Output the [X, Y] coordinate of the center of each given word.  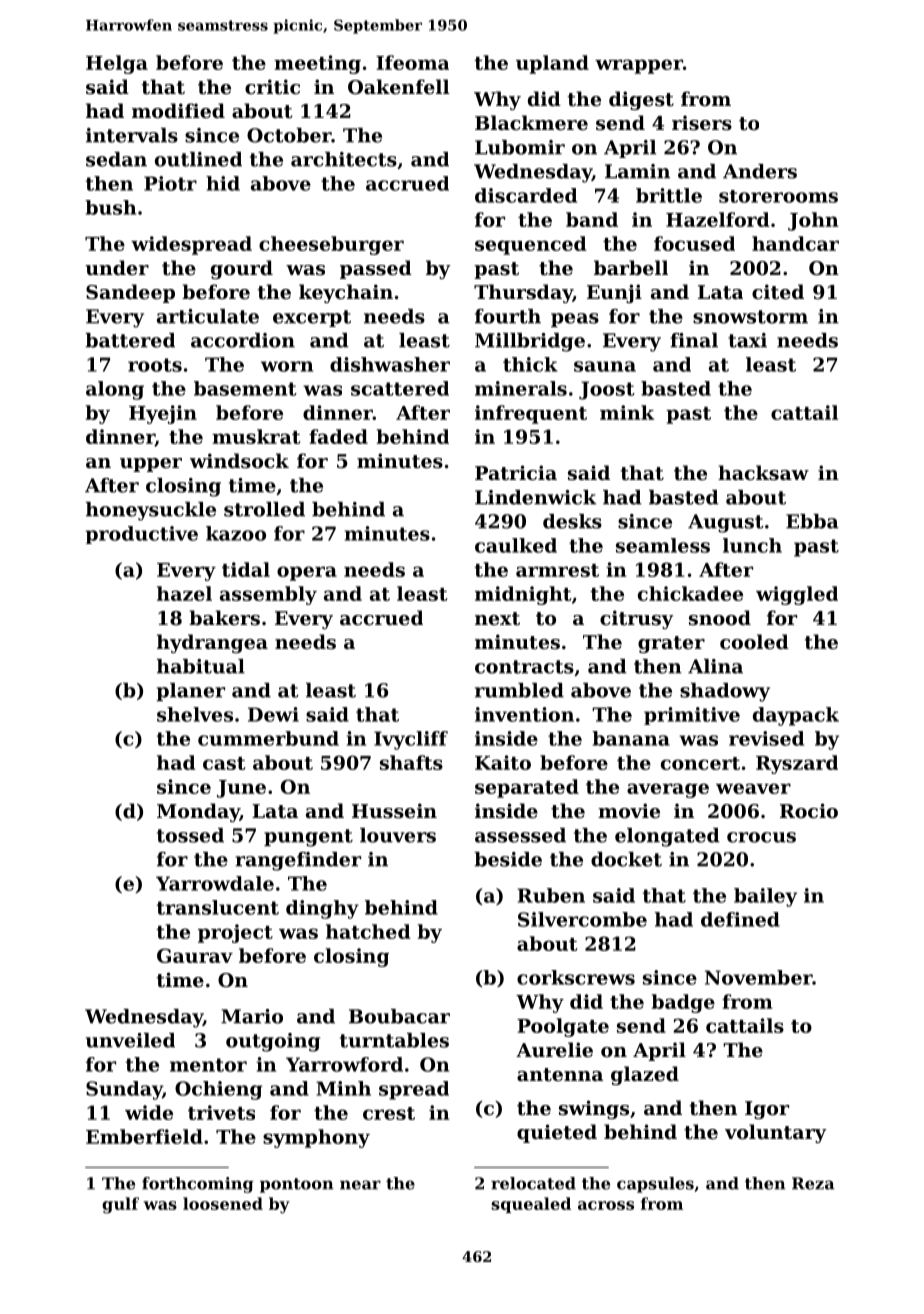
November [758, 977]
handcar [795, 243]
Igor [767, 1110]
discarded [526, 195]
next [497, 619]
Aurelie [554, 1049]
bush [110, 207]
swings [594, 1109]
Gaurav [195, 955]
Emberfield [144, 1136]
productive [142, 535]
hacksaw [763, 472]
